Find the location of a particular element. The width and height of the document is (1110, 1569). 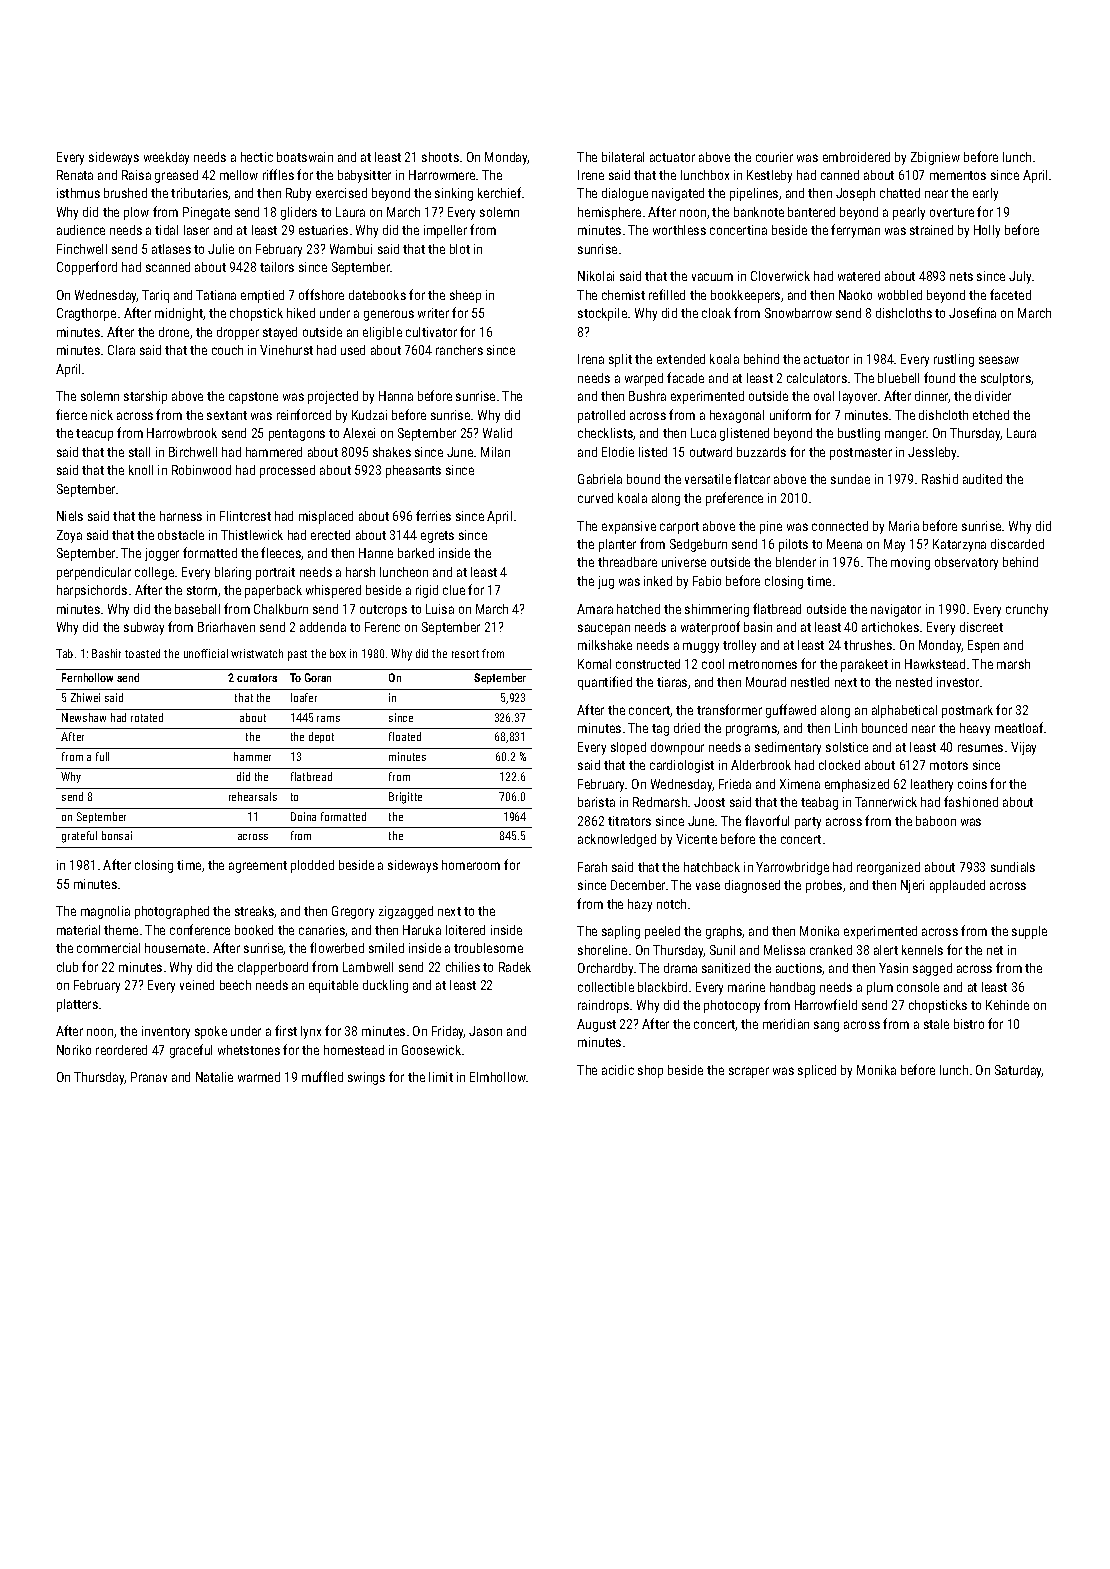

shoots is located at coordinates (440, 157).
